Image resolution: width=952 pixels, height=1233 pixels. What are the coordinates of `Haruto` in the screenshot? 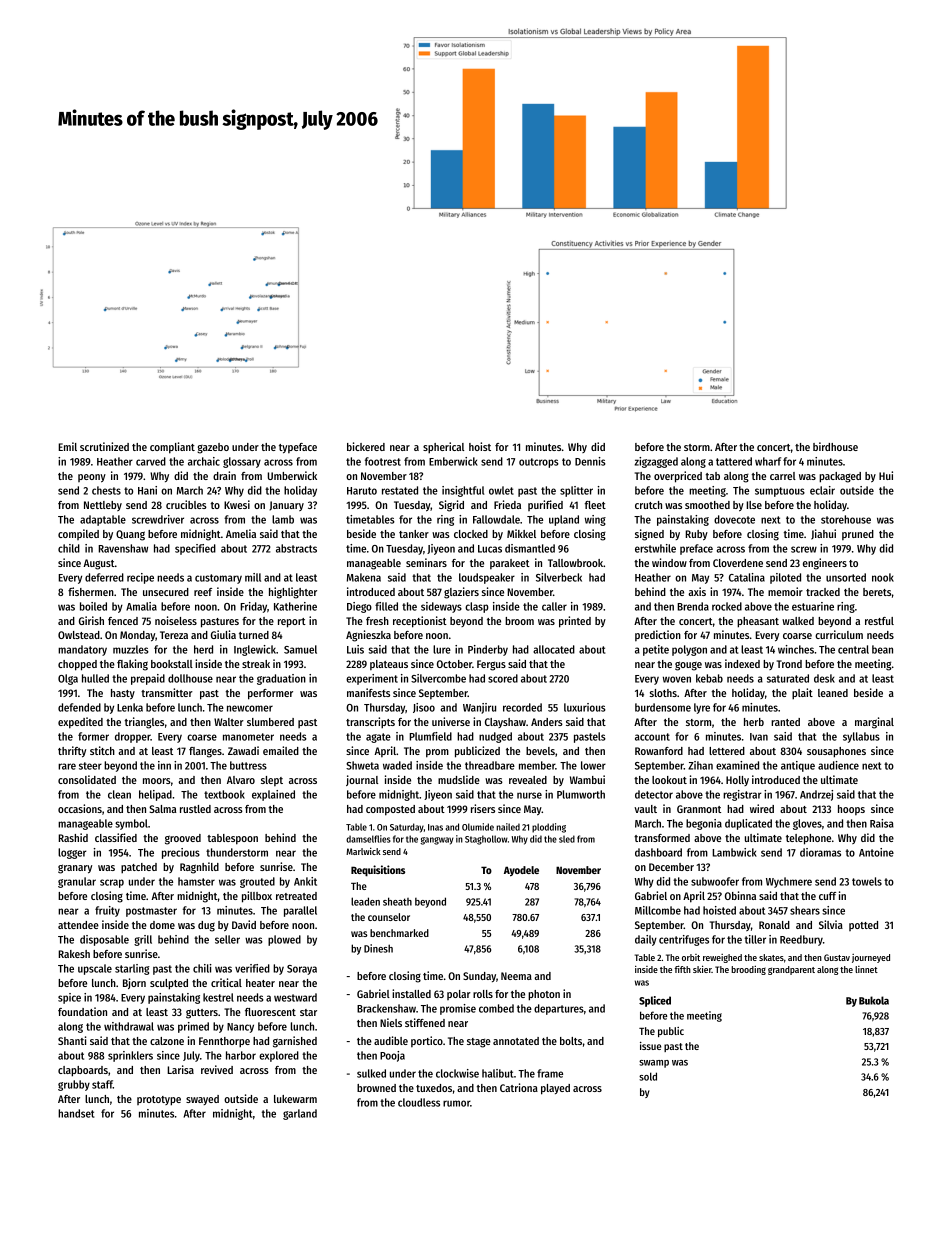 It's located at (362, 491).
